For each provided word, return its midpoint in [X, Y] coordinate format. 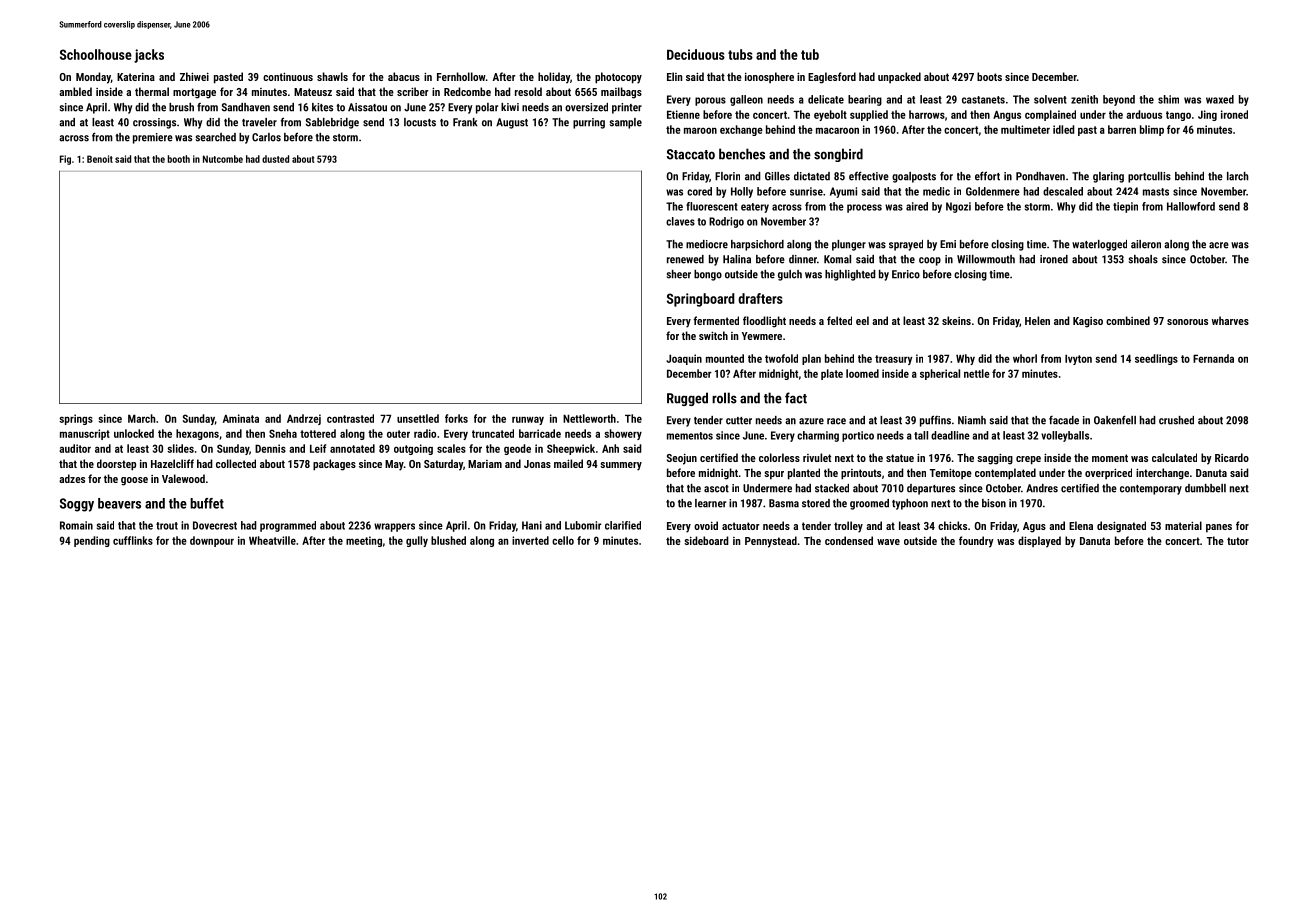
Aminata [241, 418]
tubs [740, 54]
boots [989, 76]
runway [528, 420]
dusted [275, 159]
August [512, 123]
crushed [1176, 420]
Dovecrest [215, 525]
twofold [781, 358]
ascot [716, 489]
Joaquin [684, 359]
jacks [149, 56]
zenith [1084, 99]
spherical [940, 374]
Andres [1042, 488]
